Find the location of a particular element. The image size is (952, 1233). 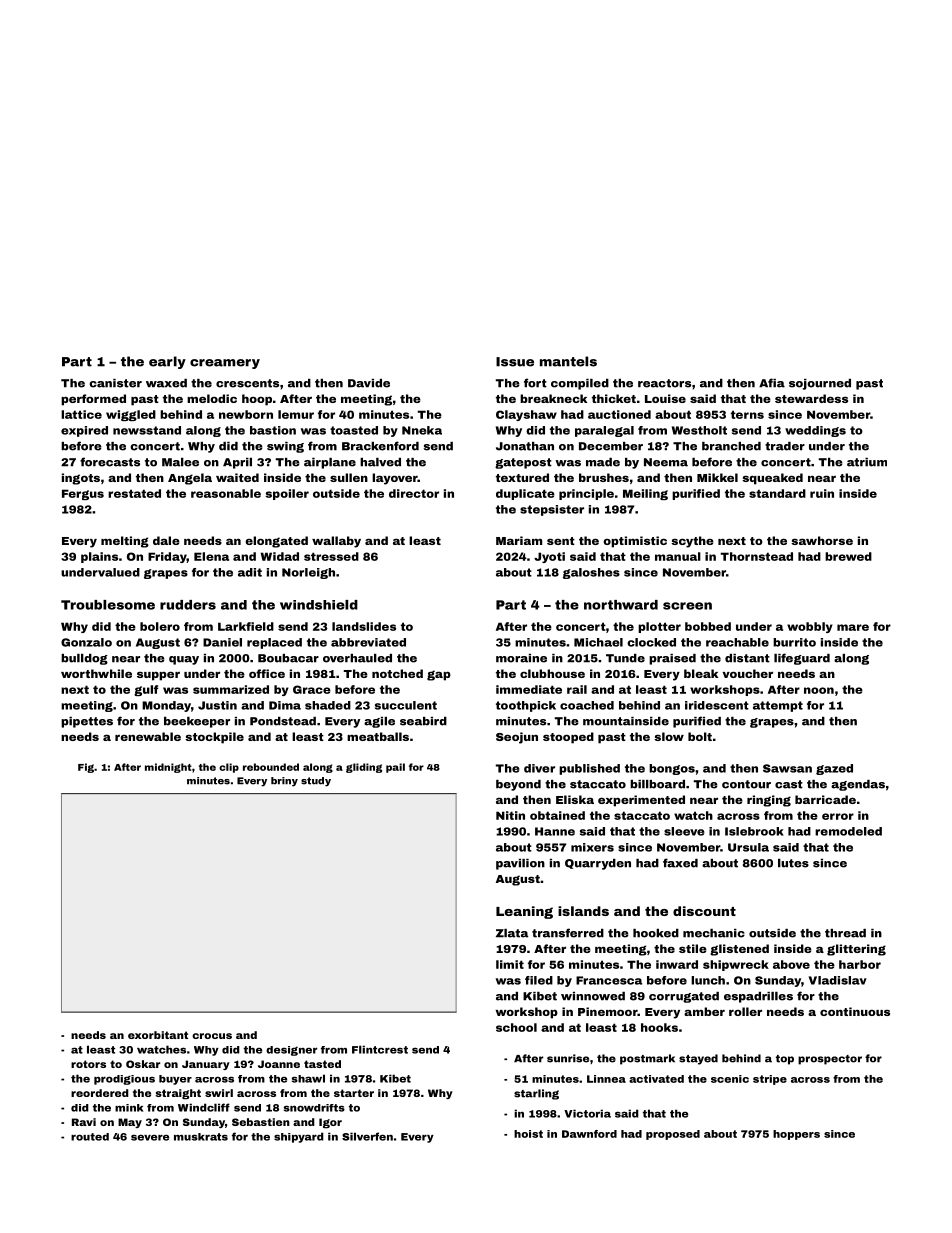

Fig is located at coordinates (86, 768).
